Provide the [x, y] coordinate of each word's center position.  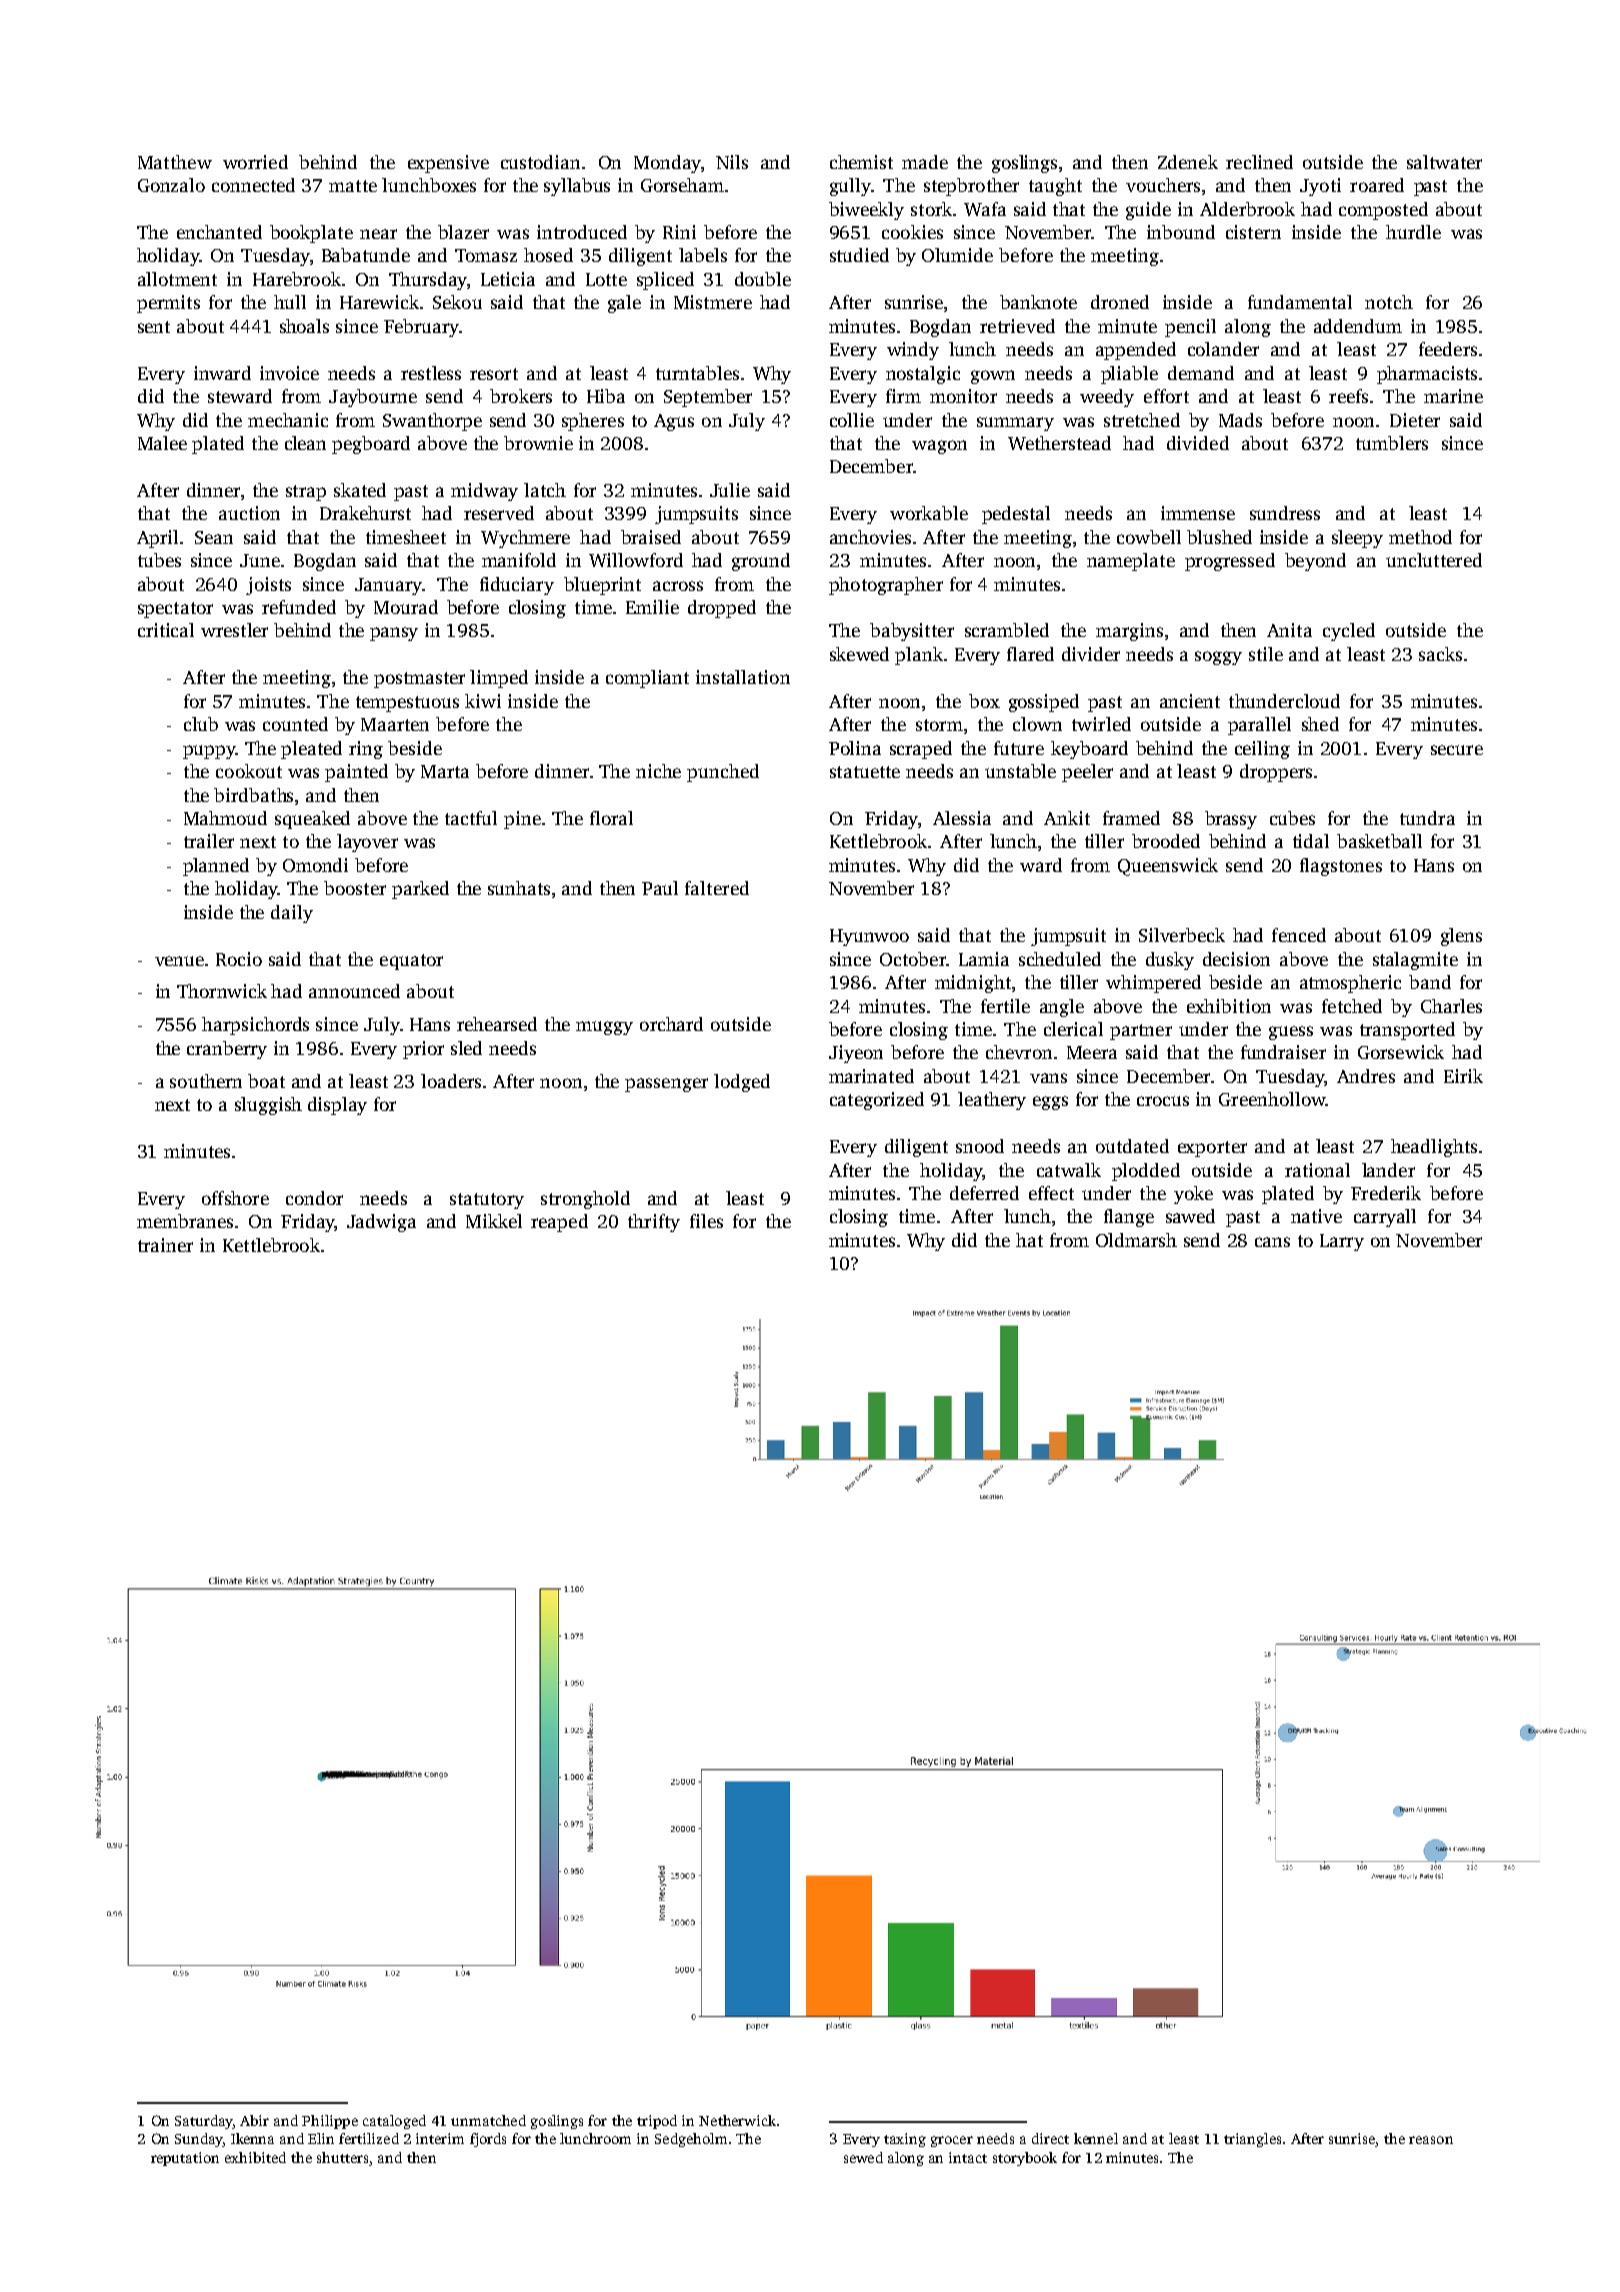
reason [1431, 2140]
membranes [185, 1221]
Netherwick [737, 2120]
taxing [905, 2140]
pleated [311, 750]
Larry [1342, 1242]
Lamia [984, 959]
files [706, 1221]
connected [253, 185]
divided [1198, 443]
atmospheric [1350, 984]
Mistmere [713, 302]
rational [1317, 1170]
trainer [165, 1245]
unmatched [488, 2120]
